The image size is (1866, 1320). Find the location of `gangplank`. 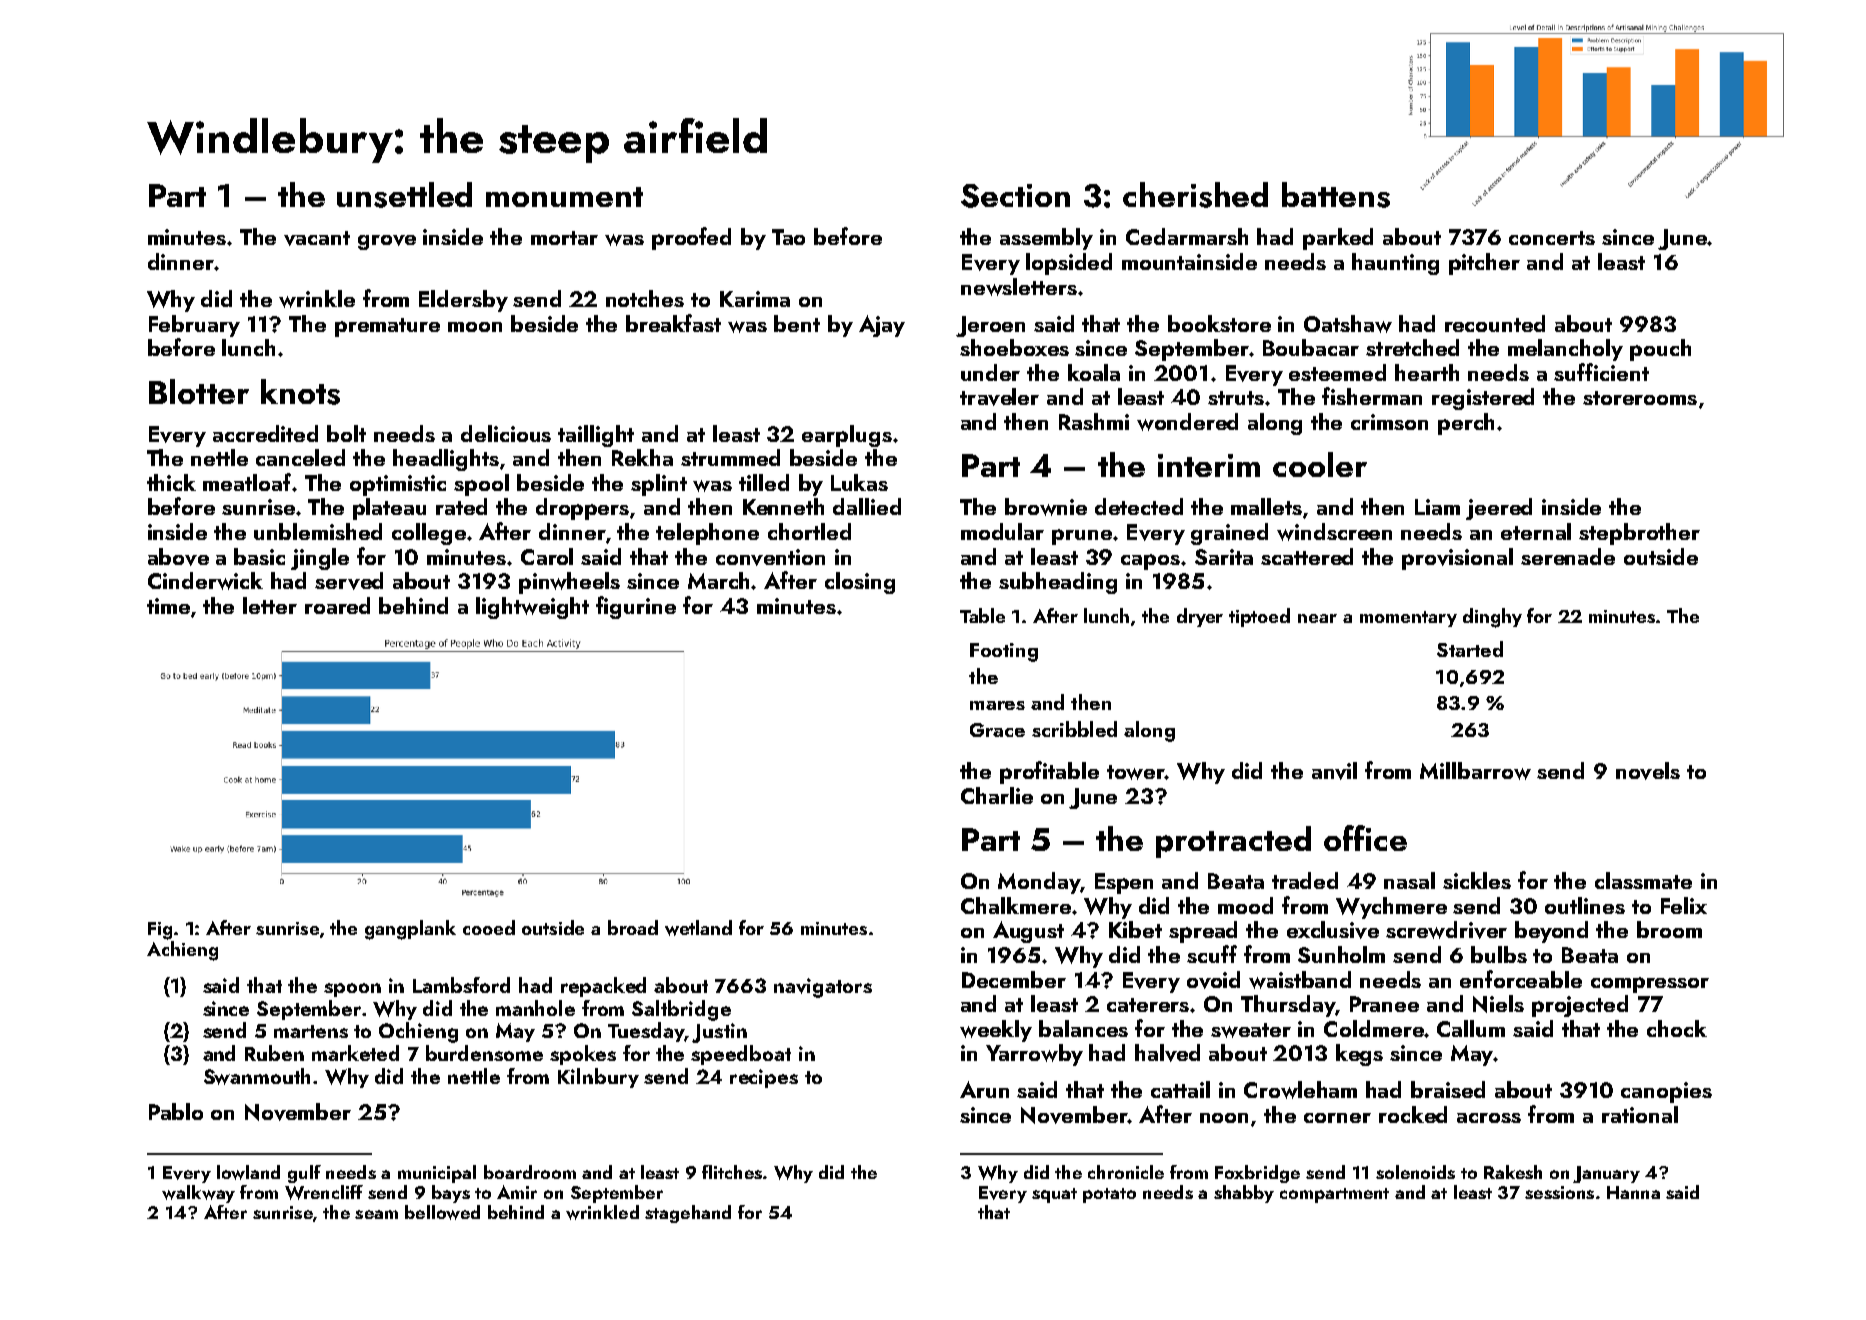

gangplank is located at coordinates (410, 930).
